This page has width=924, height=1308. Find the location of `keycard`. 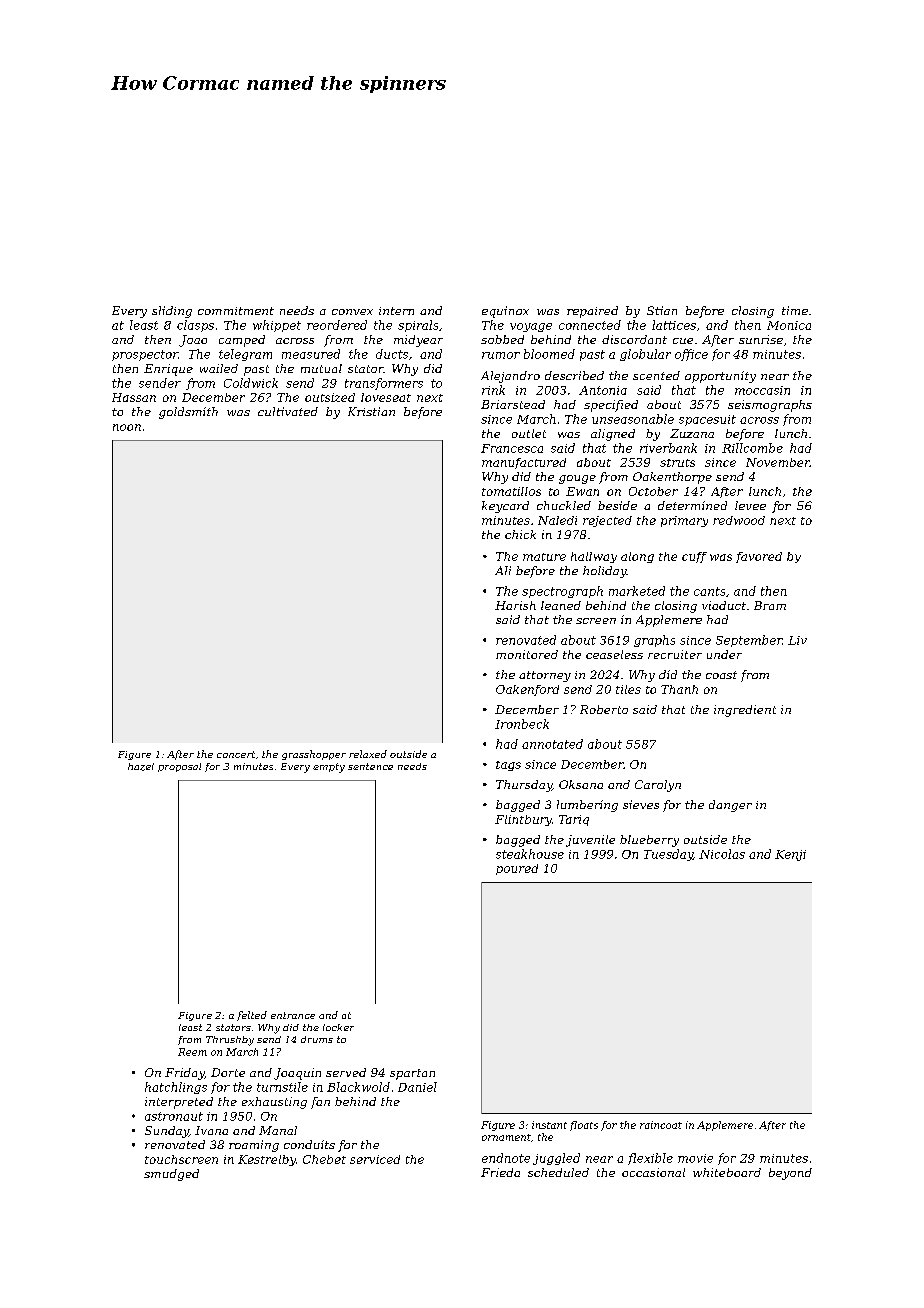

keycard is located at coordinates (505, 507).
